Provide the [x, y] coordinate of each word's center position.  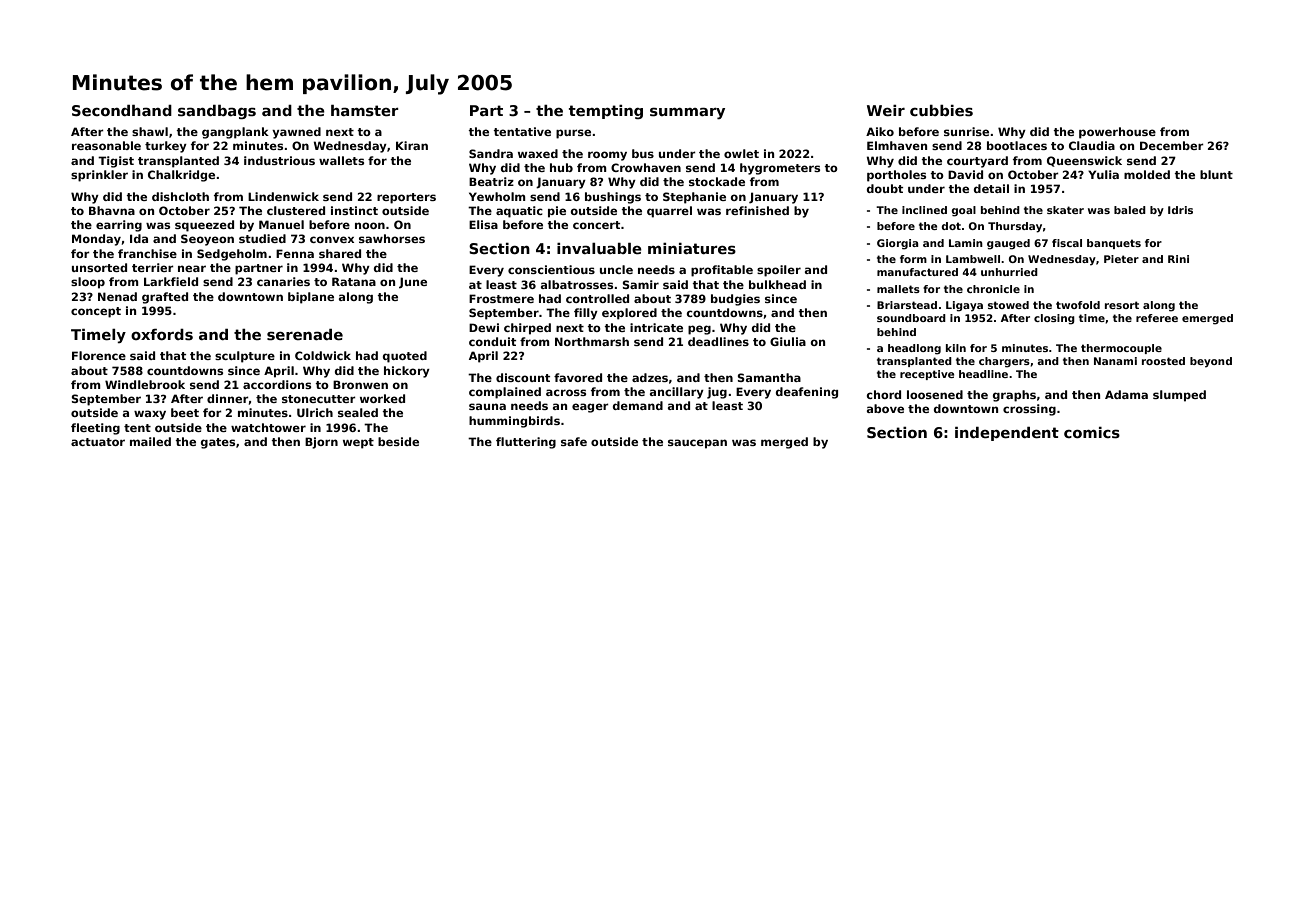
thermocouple [1121, 349]
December [1172, 145]
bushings [613, 198]
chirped [527, 329]
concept [96, 312]
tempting [606, 112]
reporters [406, 198]
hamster [365, 111]
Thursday [1015, 227]
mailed [150, 441]
